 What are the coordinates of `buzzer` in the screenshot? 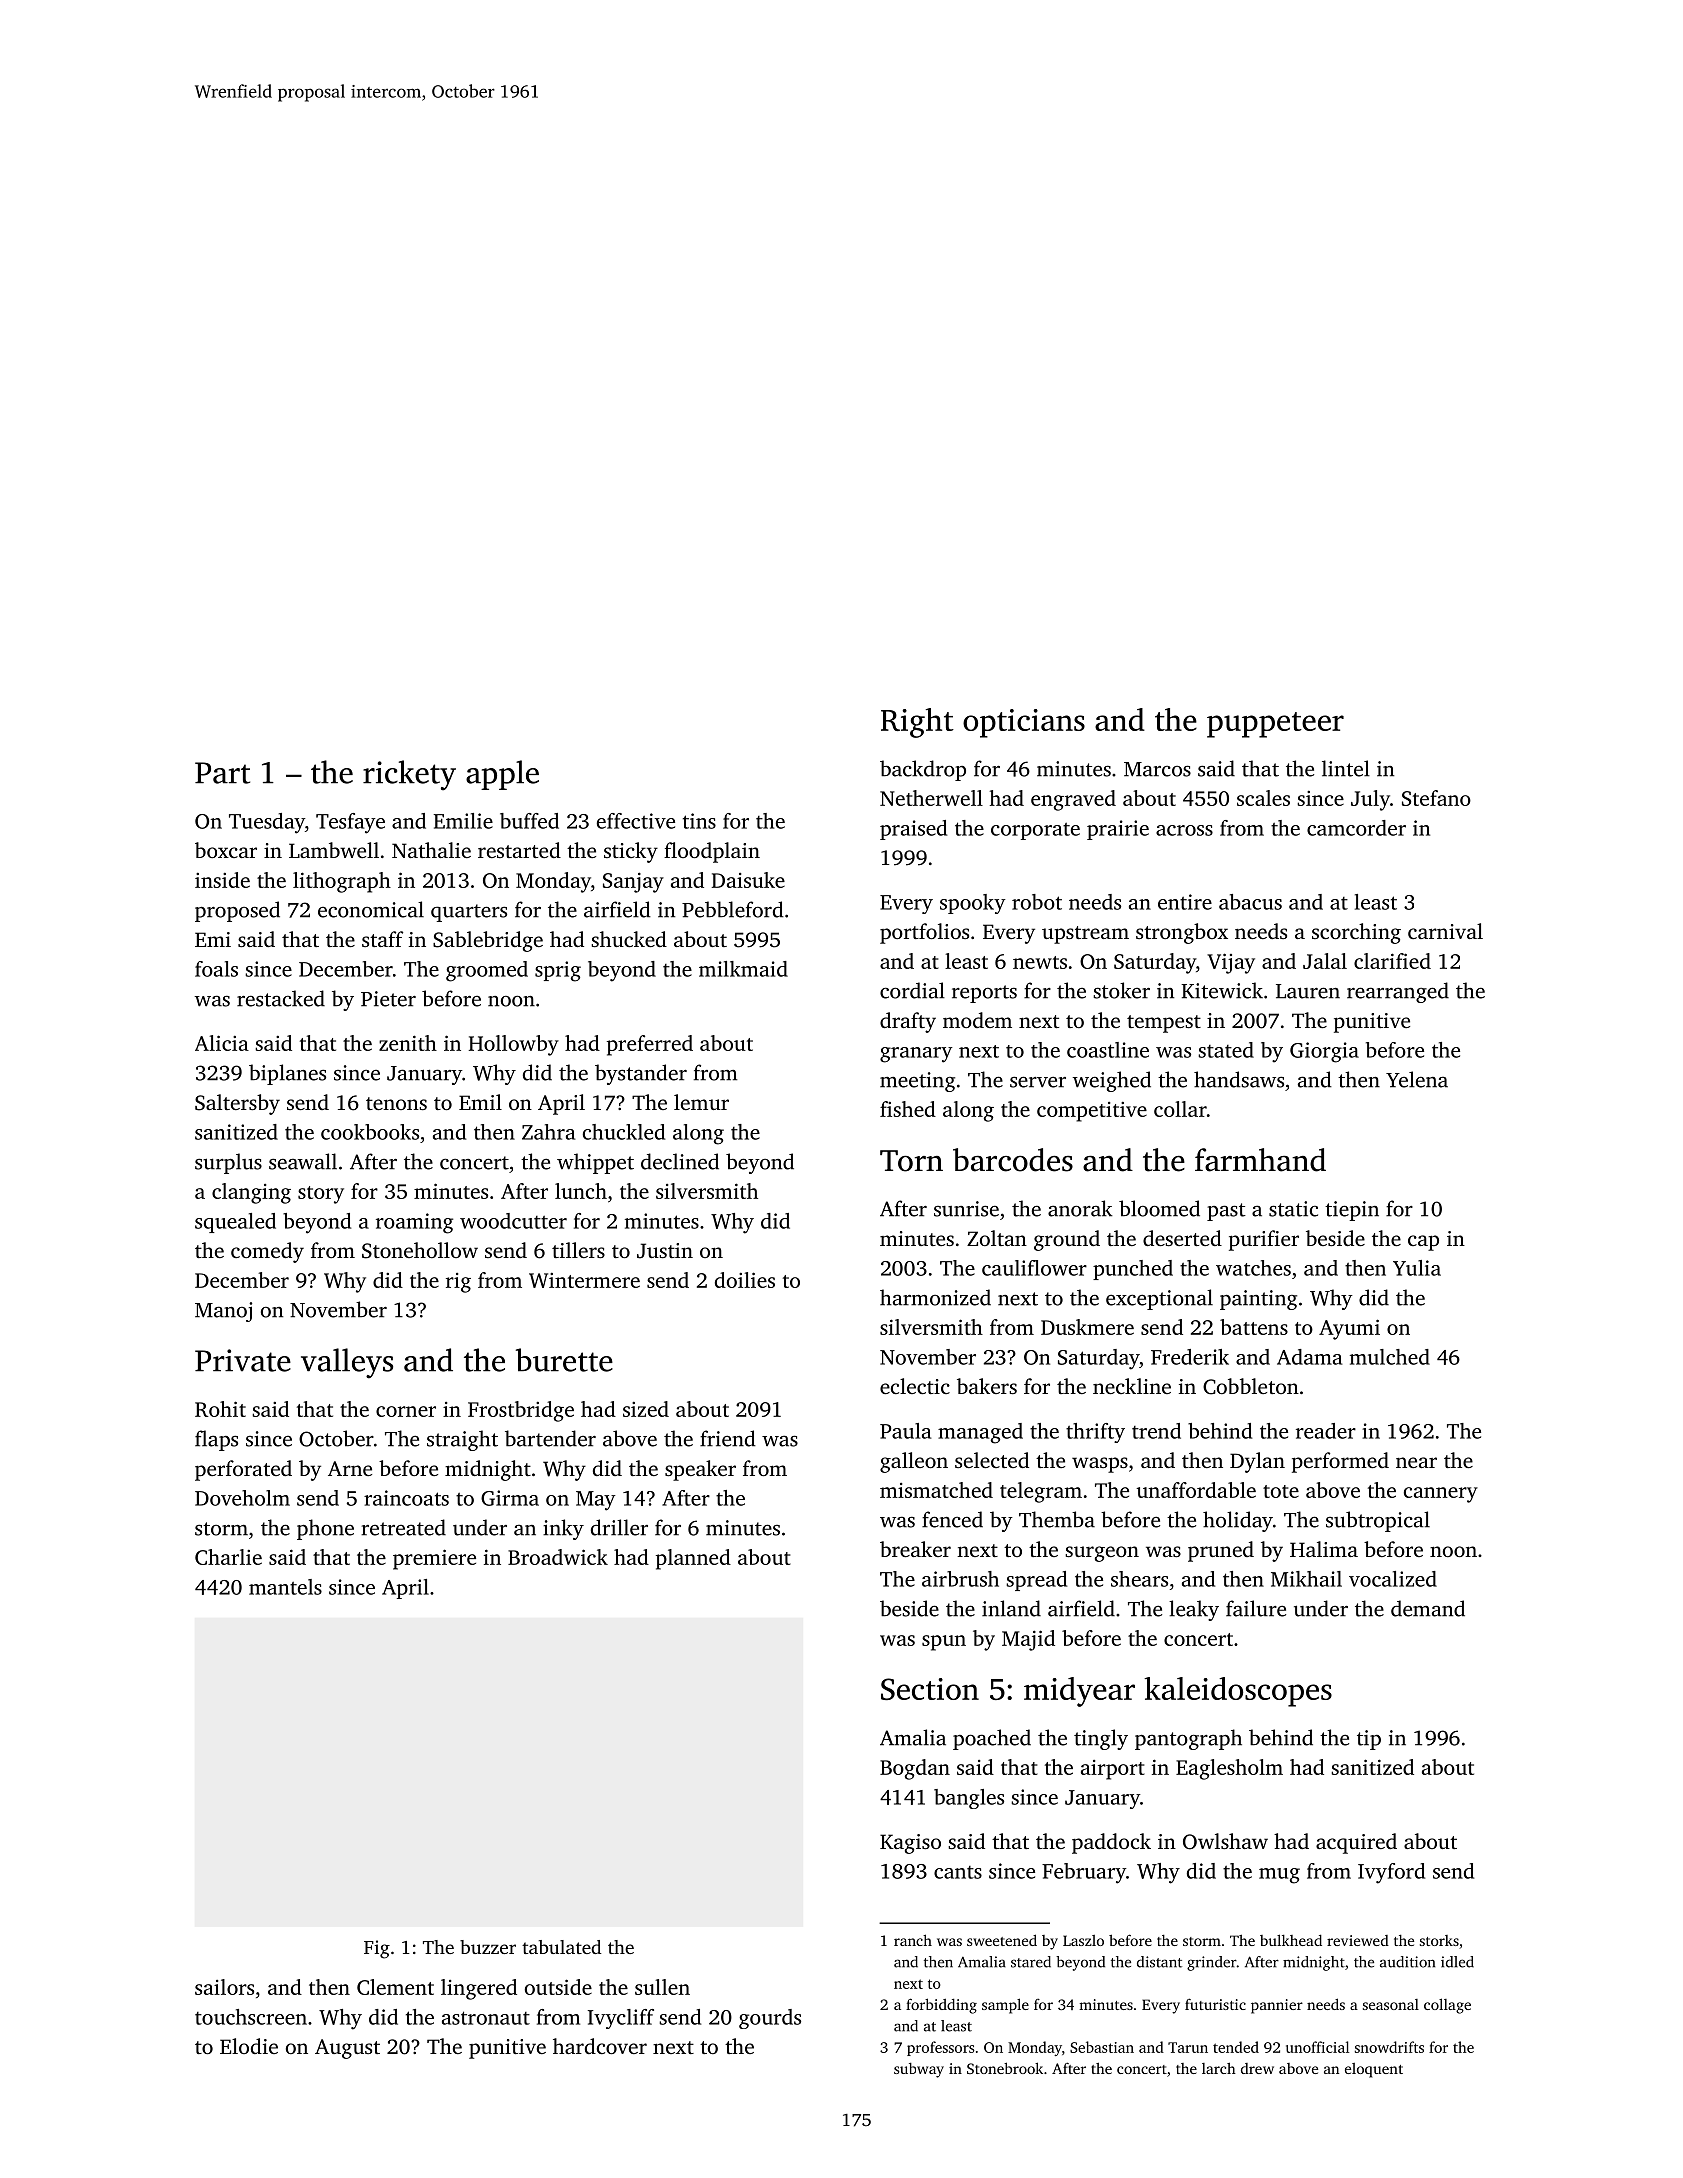 It's located at (488, 1947).
